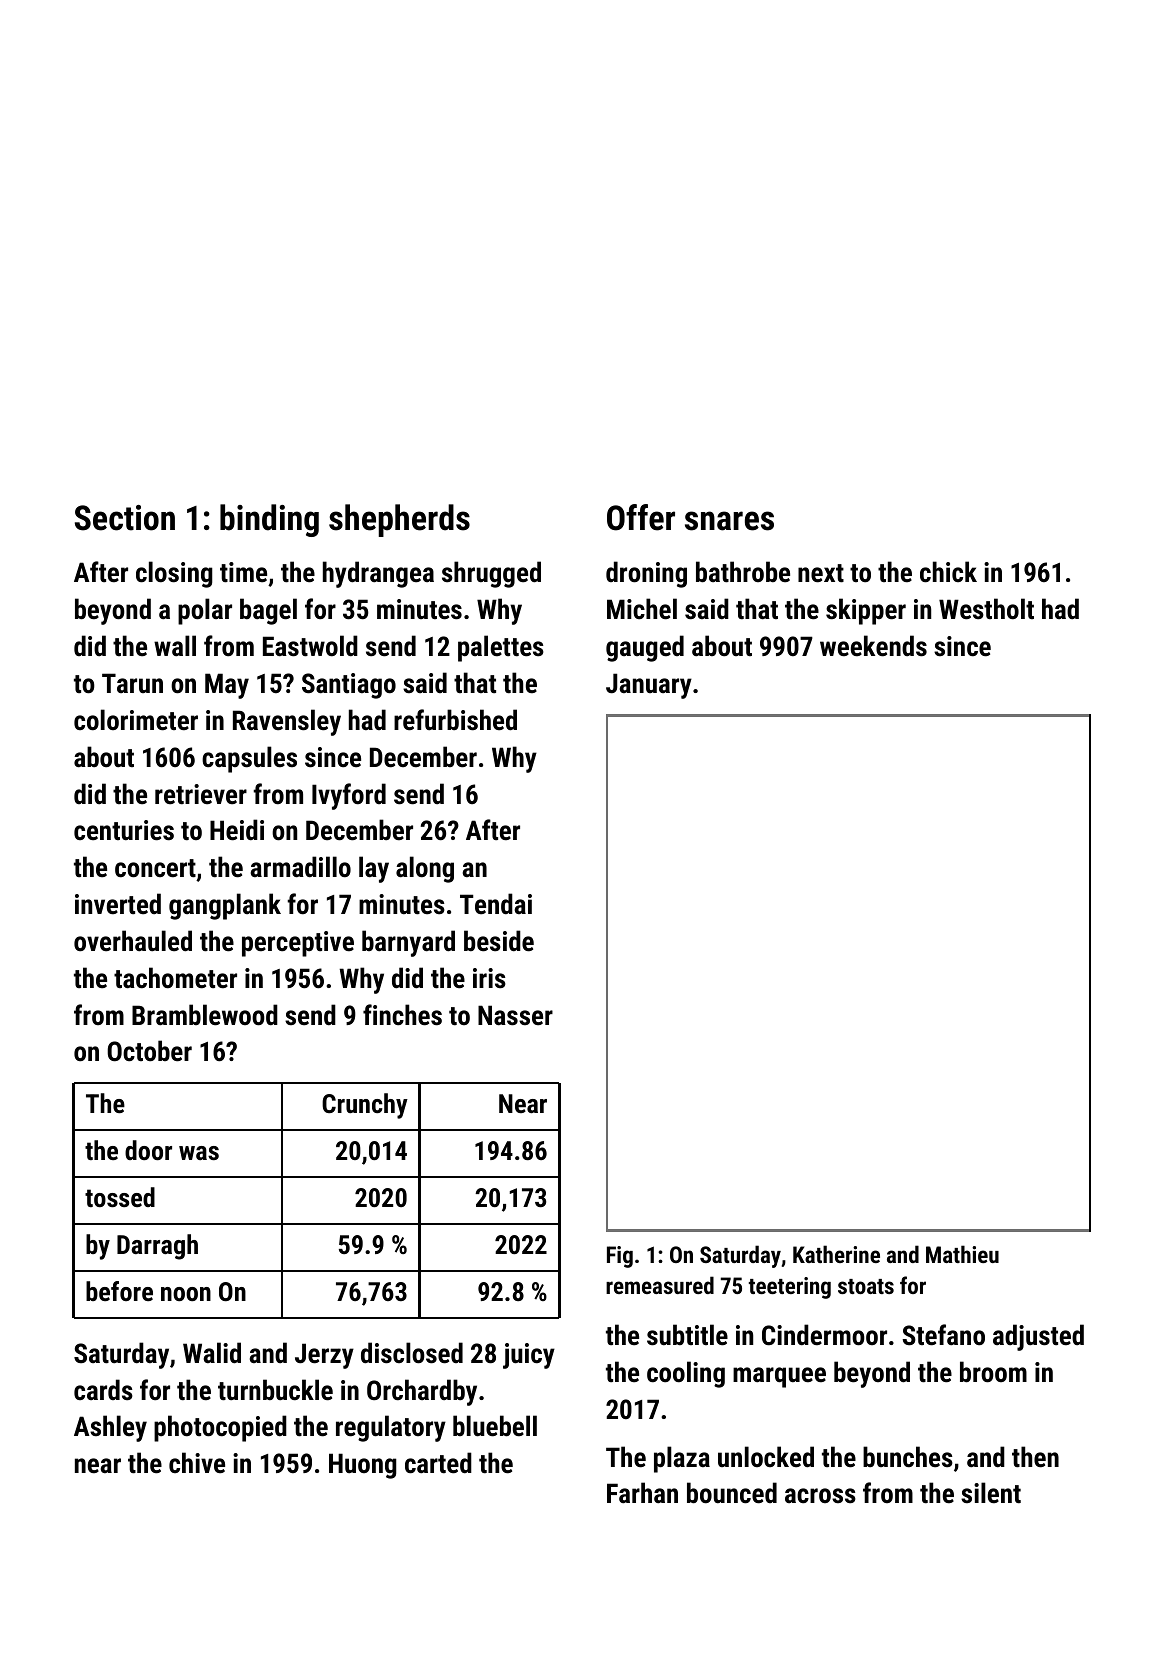  Describe the element at coordinates (110, 1428) in the screenshot. I see `Ashley` at that location.
